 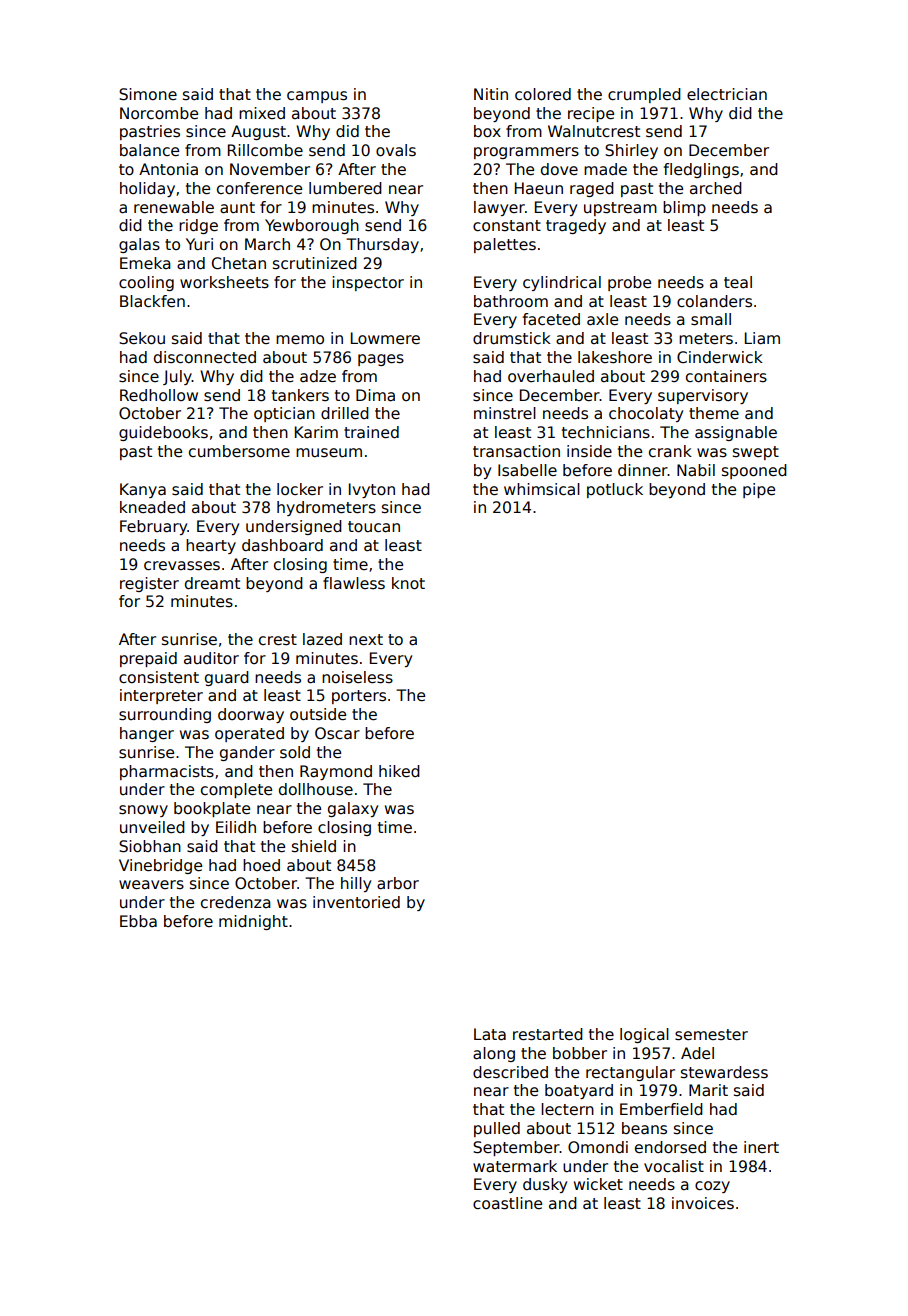 What do you see at coordinates (236, 902) in the document?
I see `credenza` at bounding box center [236, 902].
